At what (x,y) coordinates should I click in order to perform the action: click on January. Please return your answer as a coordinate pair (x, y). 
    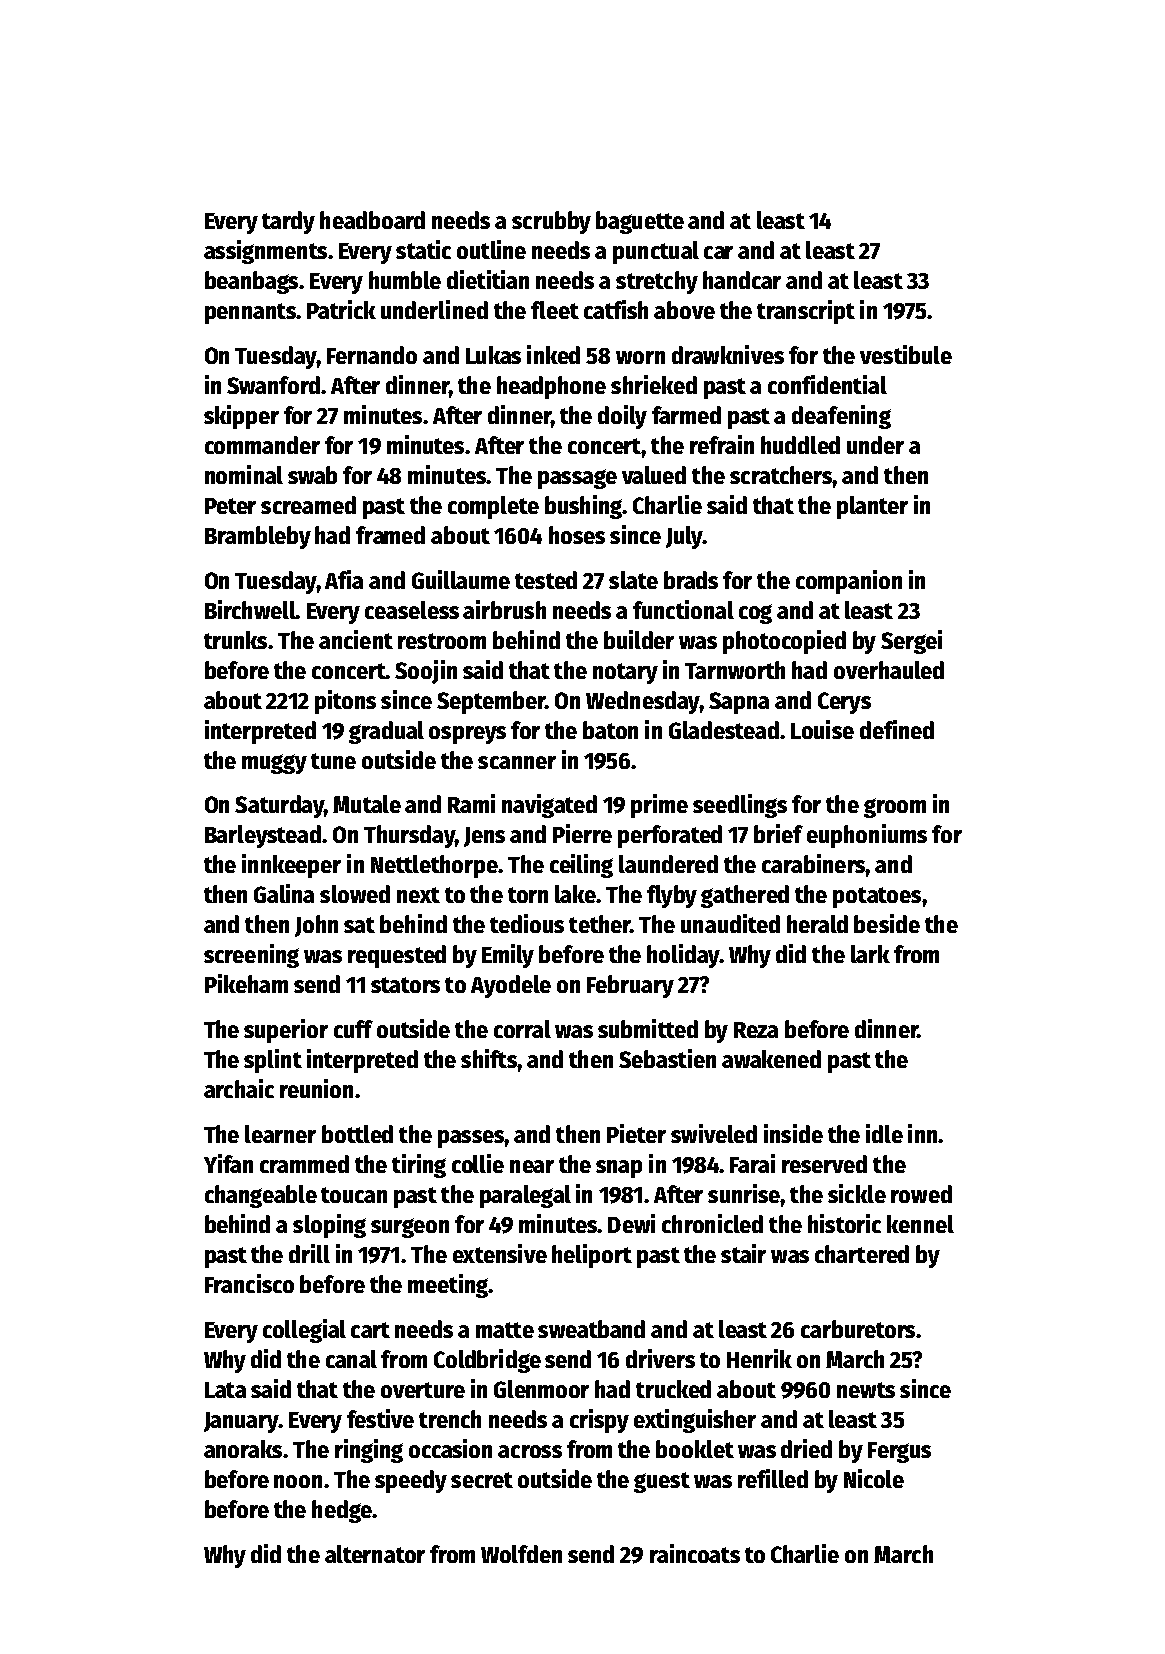
    Looking at the image, I should click on (241, 1422).
